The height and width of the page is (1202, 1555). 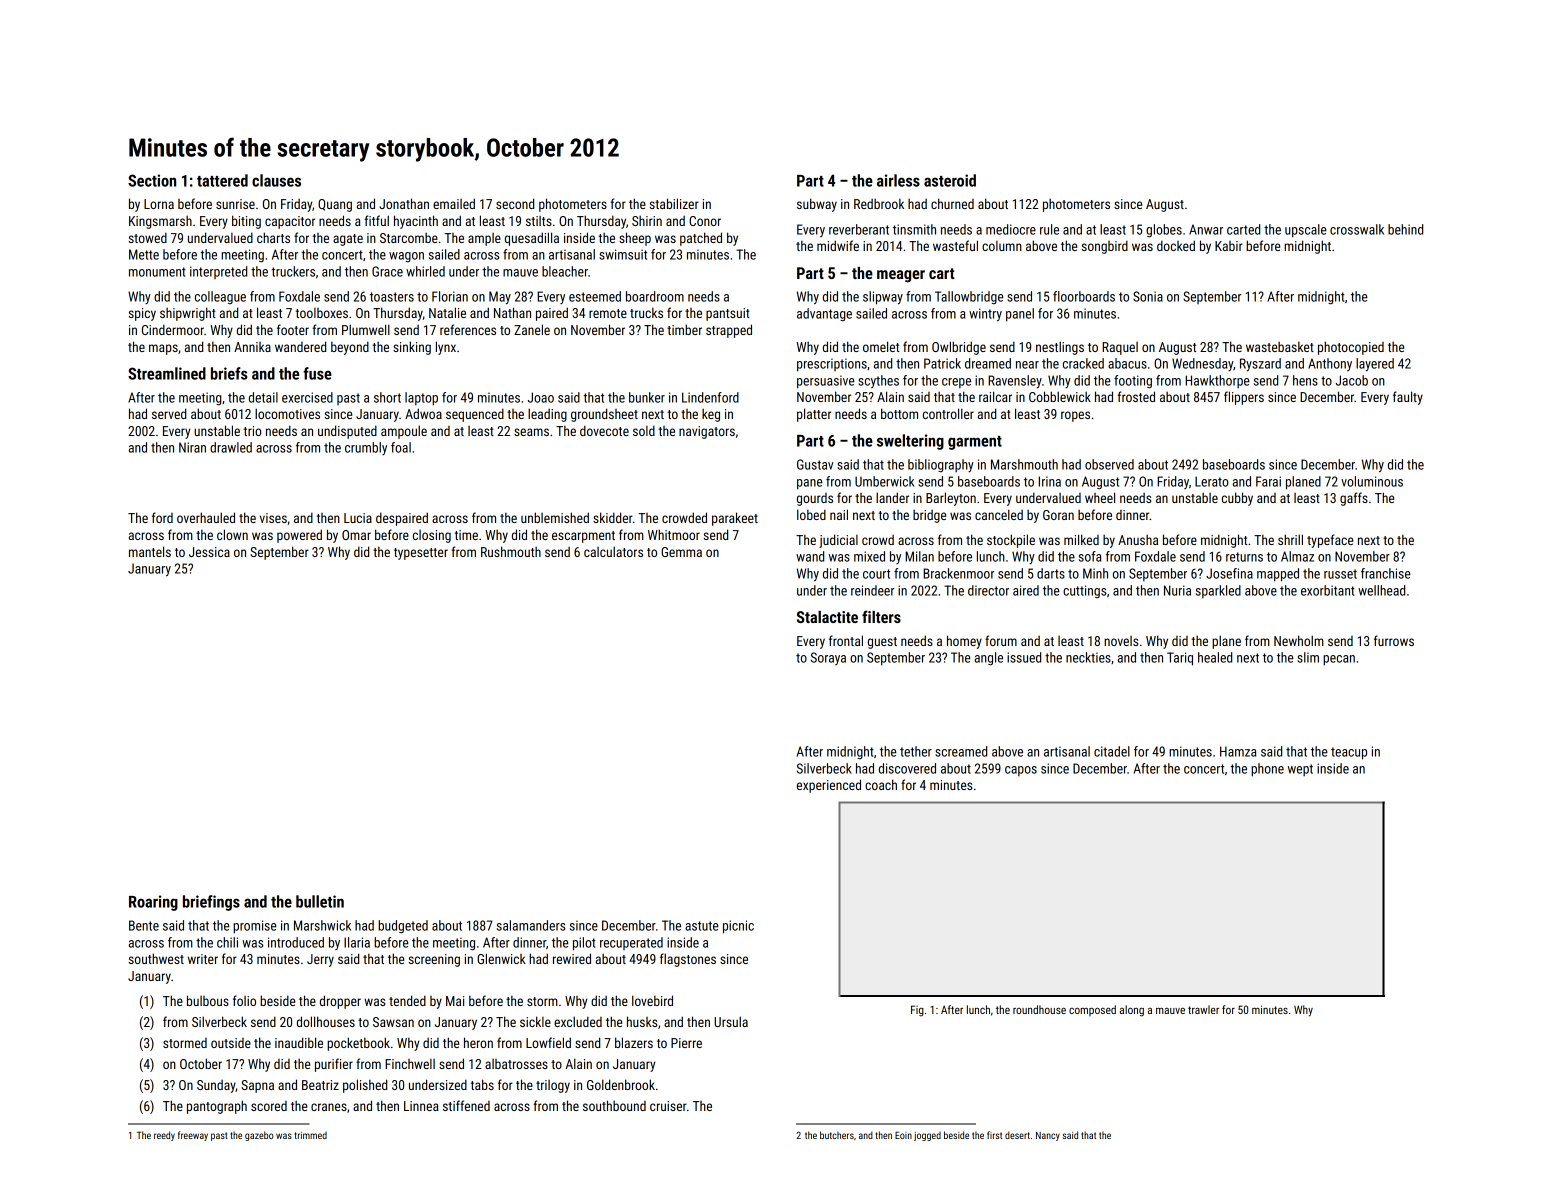 What do you see at coordinates (604, 430) in the page?
I see `dovecote` at bounding box center [604, 430].
